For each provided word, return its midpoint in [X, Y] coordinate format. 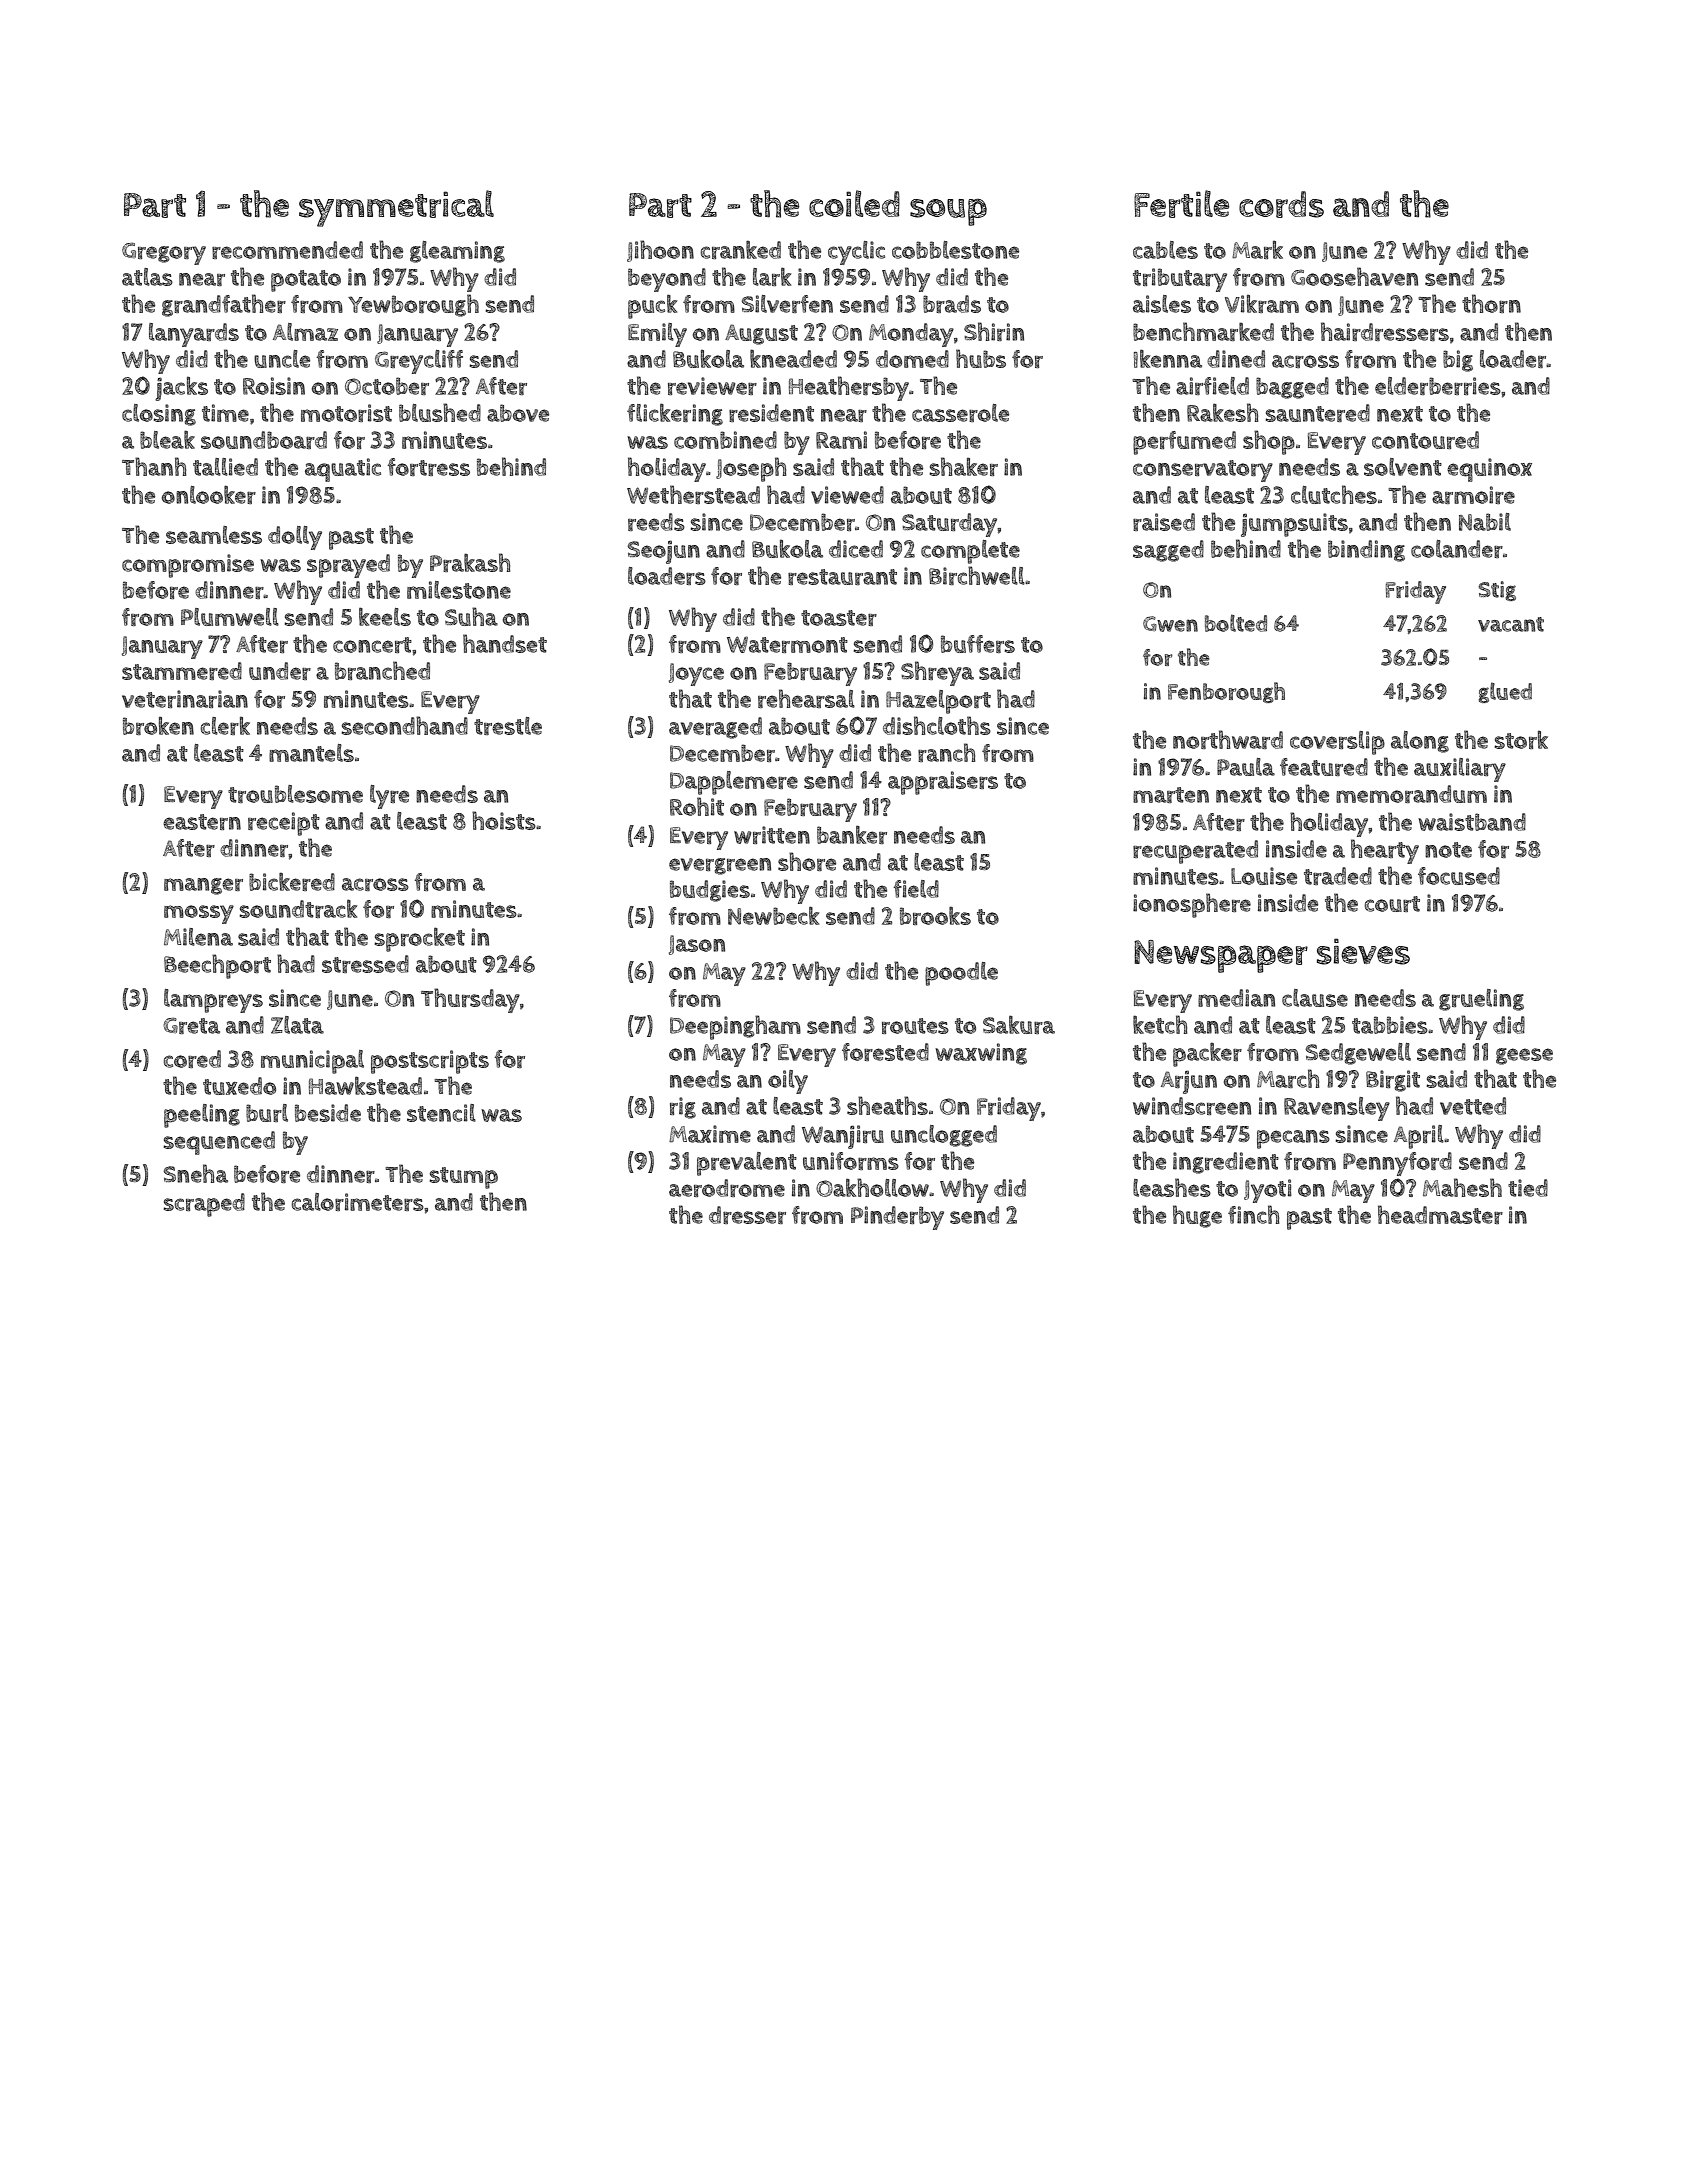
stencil [441, 1113]
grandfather [224, 305]
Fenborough [1226, 692]
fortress [428, 467]
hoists [504, 820]
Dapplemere [734, 783]
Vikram [1262, 304]
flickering [675, 414]
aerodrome [727, 1188]
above [518, 413]
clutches [1334, 494]
